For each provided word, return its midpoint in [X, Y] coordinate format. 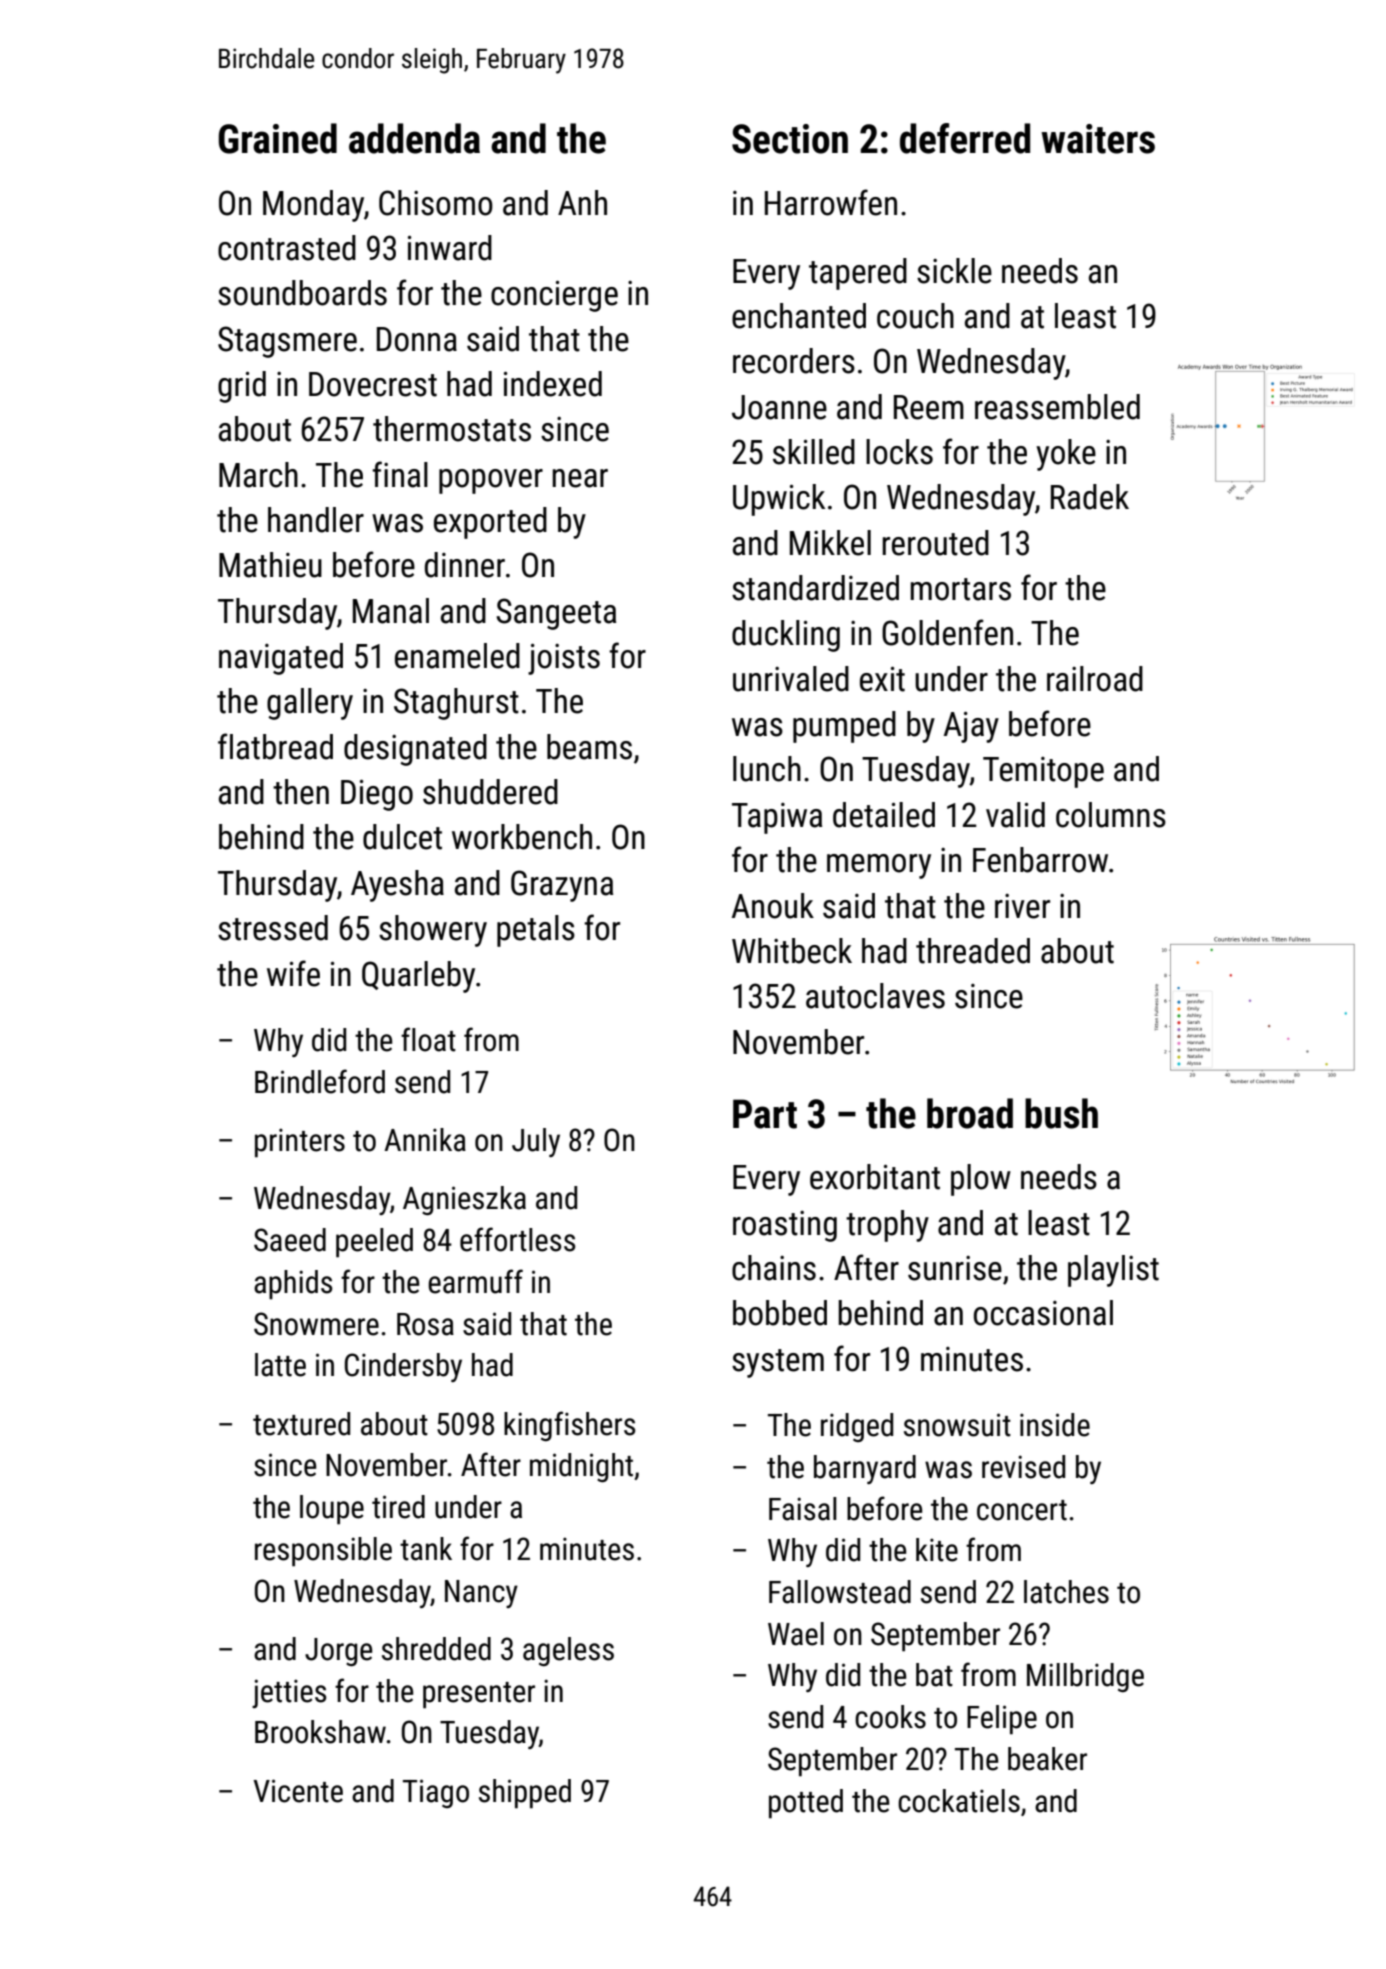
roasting [785, 1226]
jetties [289, 1693]
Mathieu [270, 565]
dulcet [402, 837]
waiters [1098, 139]
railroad [1095, 679]
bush [1061, 1113]
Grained [277, 138]
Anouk [773, 906]
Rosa [425, 1324]
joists [564, 659]
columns [1111, 815]
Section [790, 139]
